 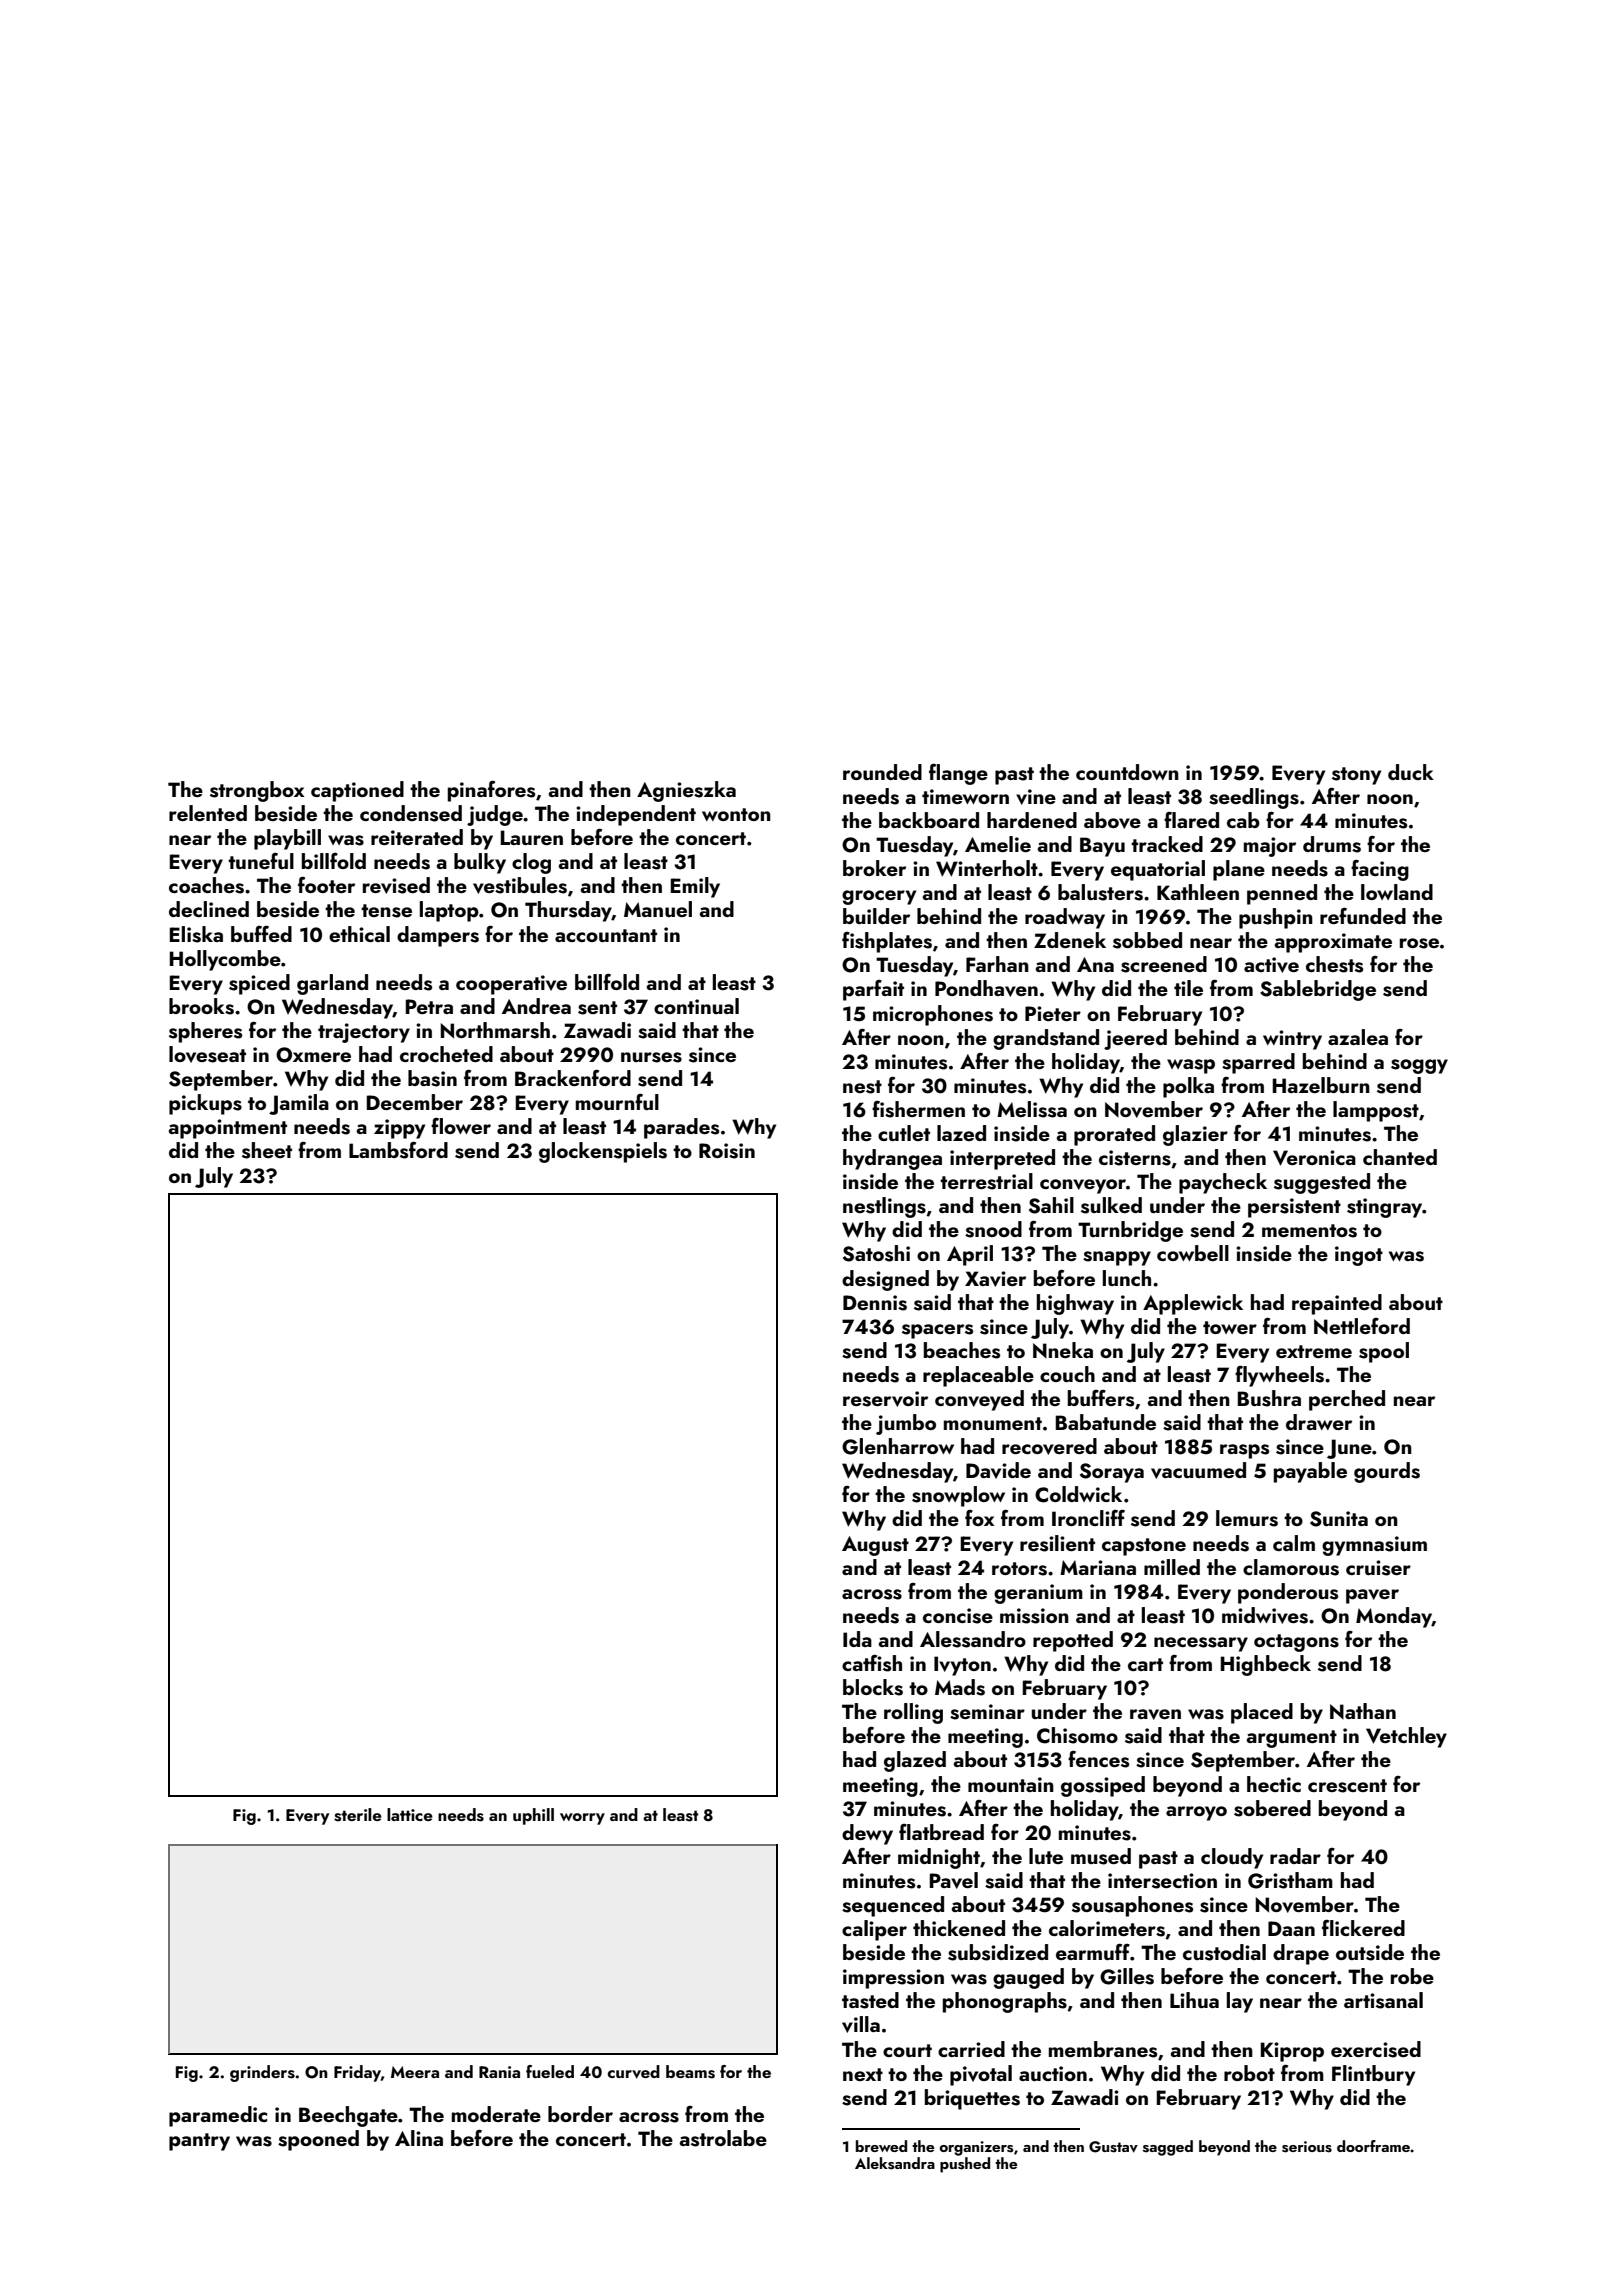 I want to click on sterile, so click(x=358, y=1815).
